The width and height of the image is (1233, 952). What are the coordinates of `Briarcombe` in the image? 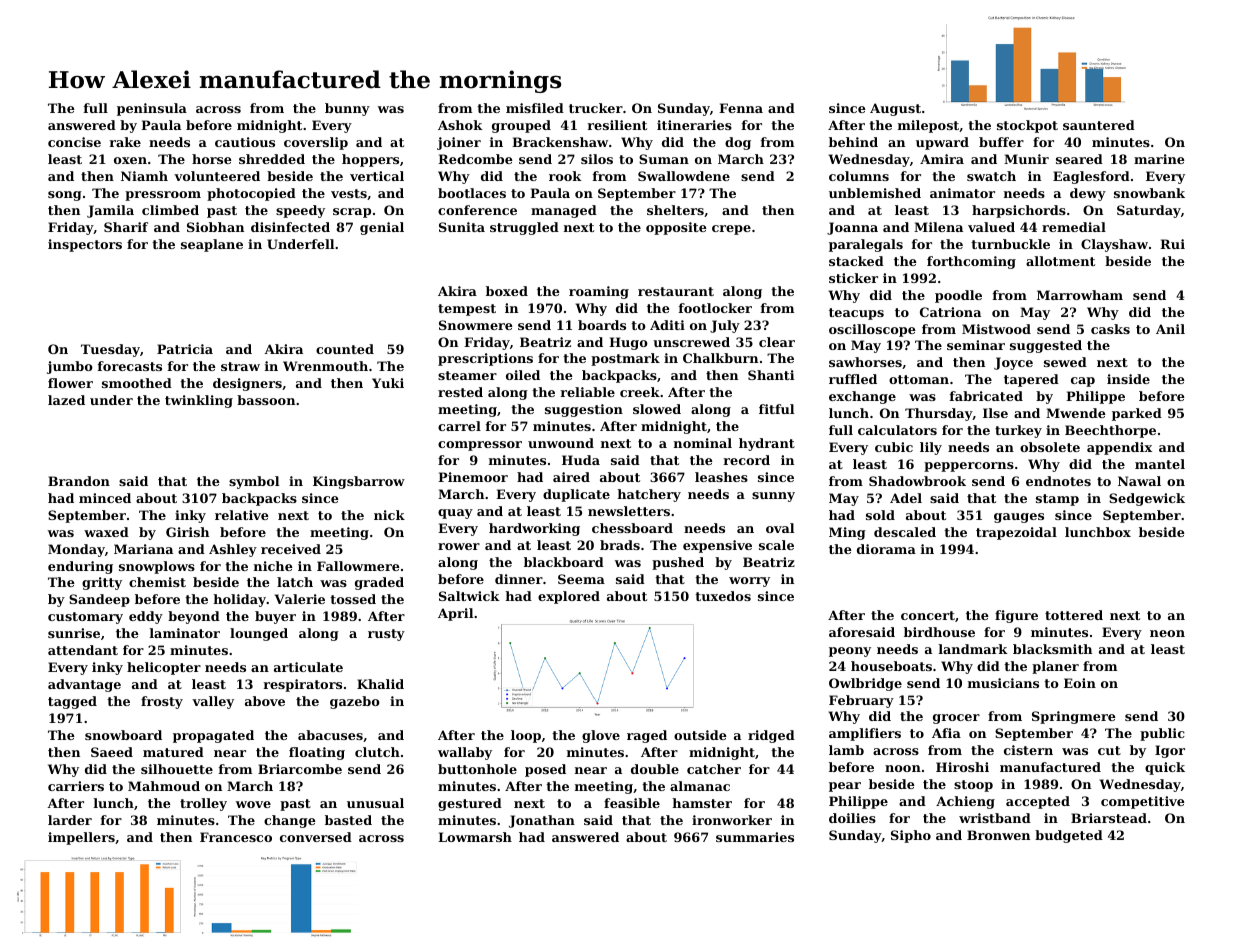 It's located at (300, 769).
